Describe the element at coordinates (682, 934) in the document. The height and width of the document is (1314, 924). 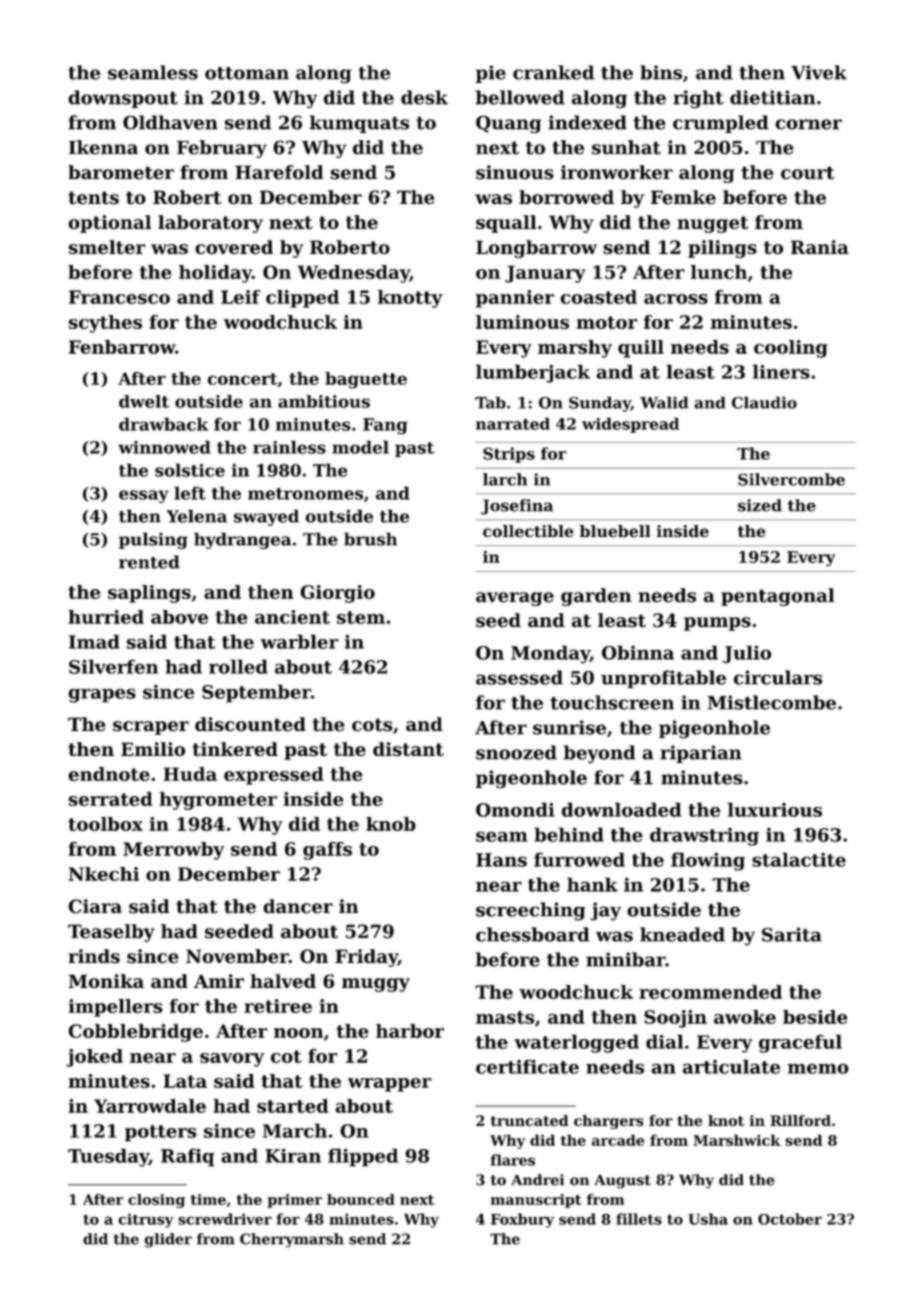
I see `kneaded` at that location.
